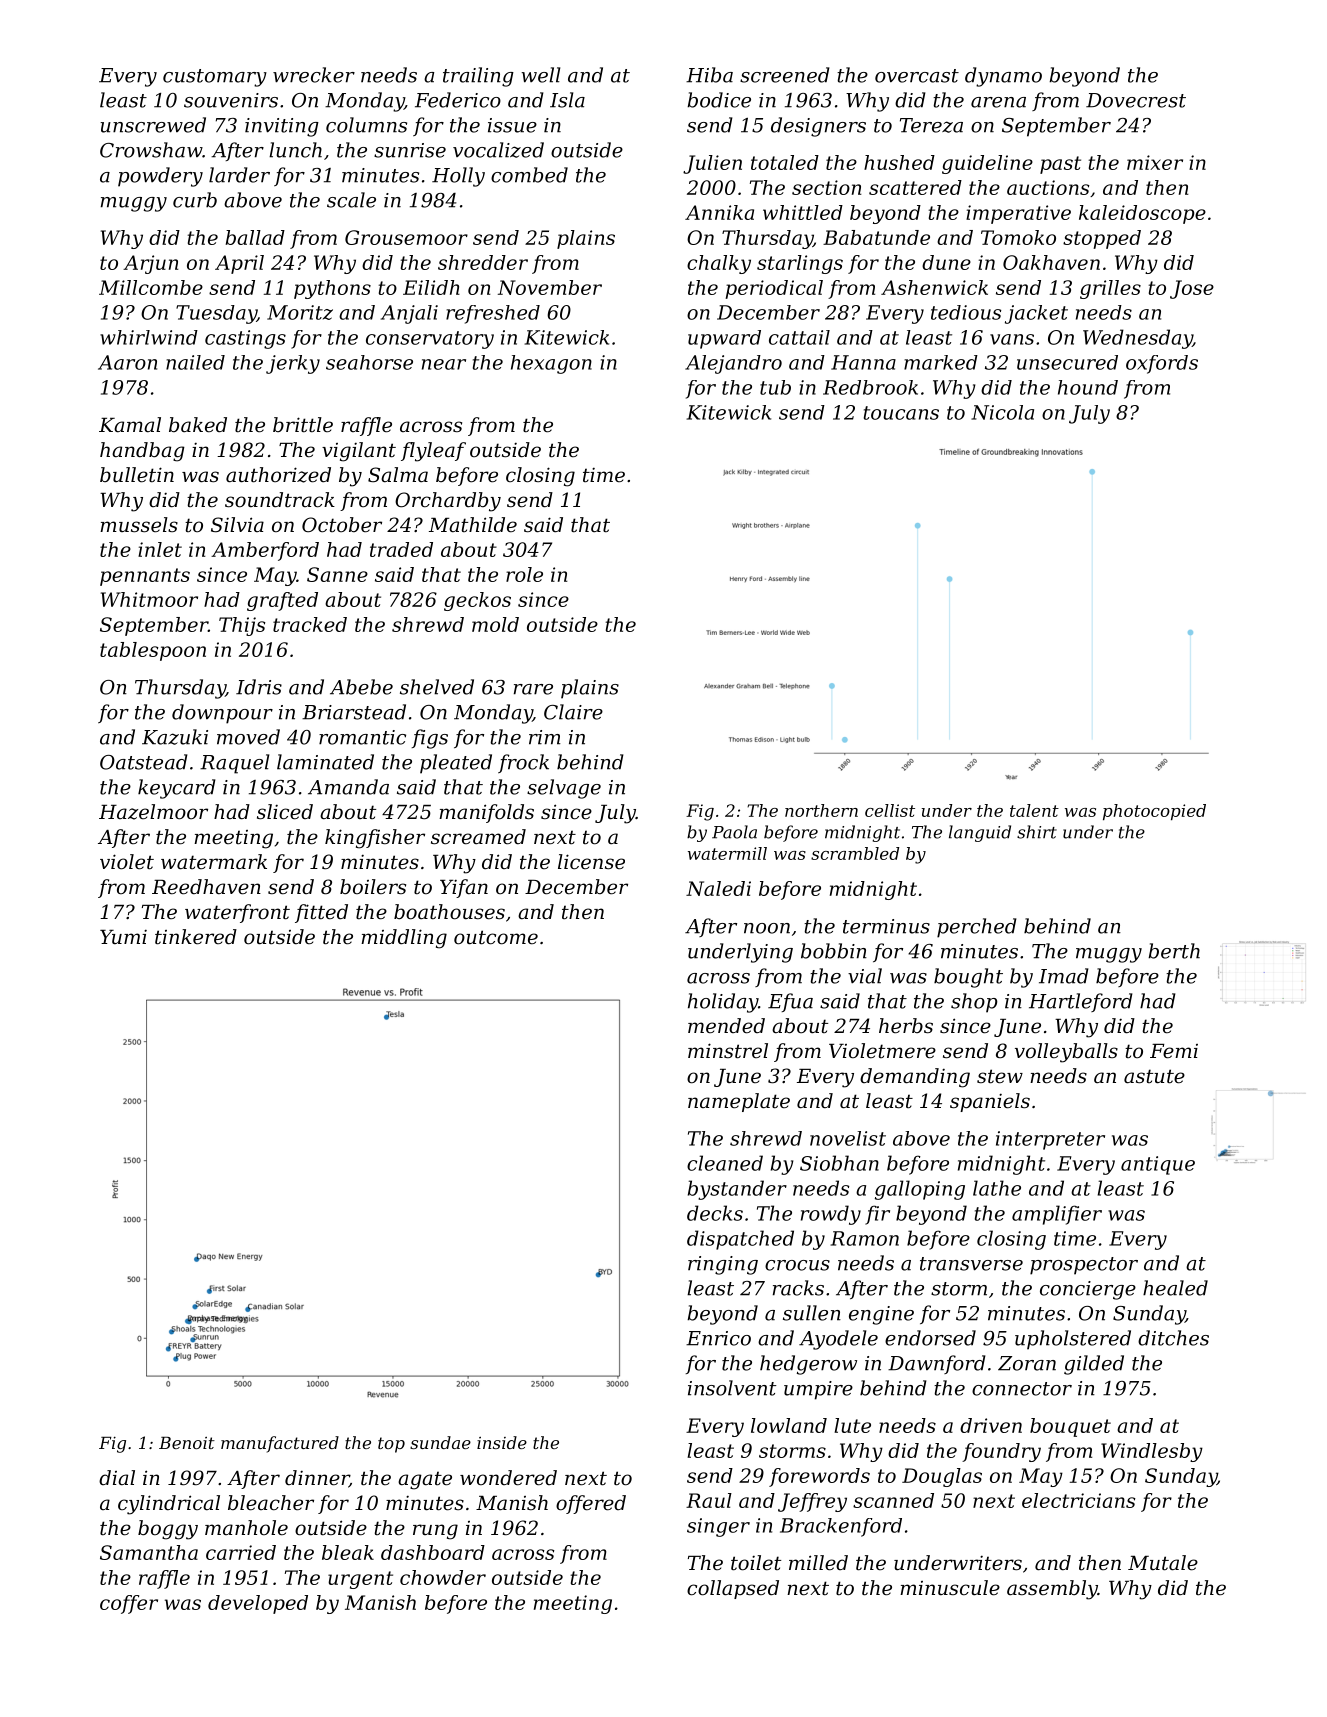  I want to click on Tomoko, so click(1018, 237).
